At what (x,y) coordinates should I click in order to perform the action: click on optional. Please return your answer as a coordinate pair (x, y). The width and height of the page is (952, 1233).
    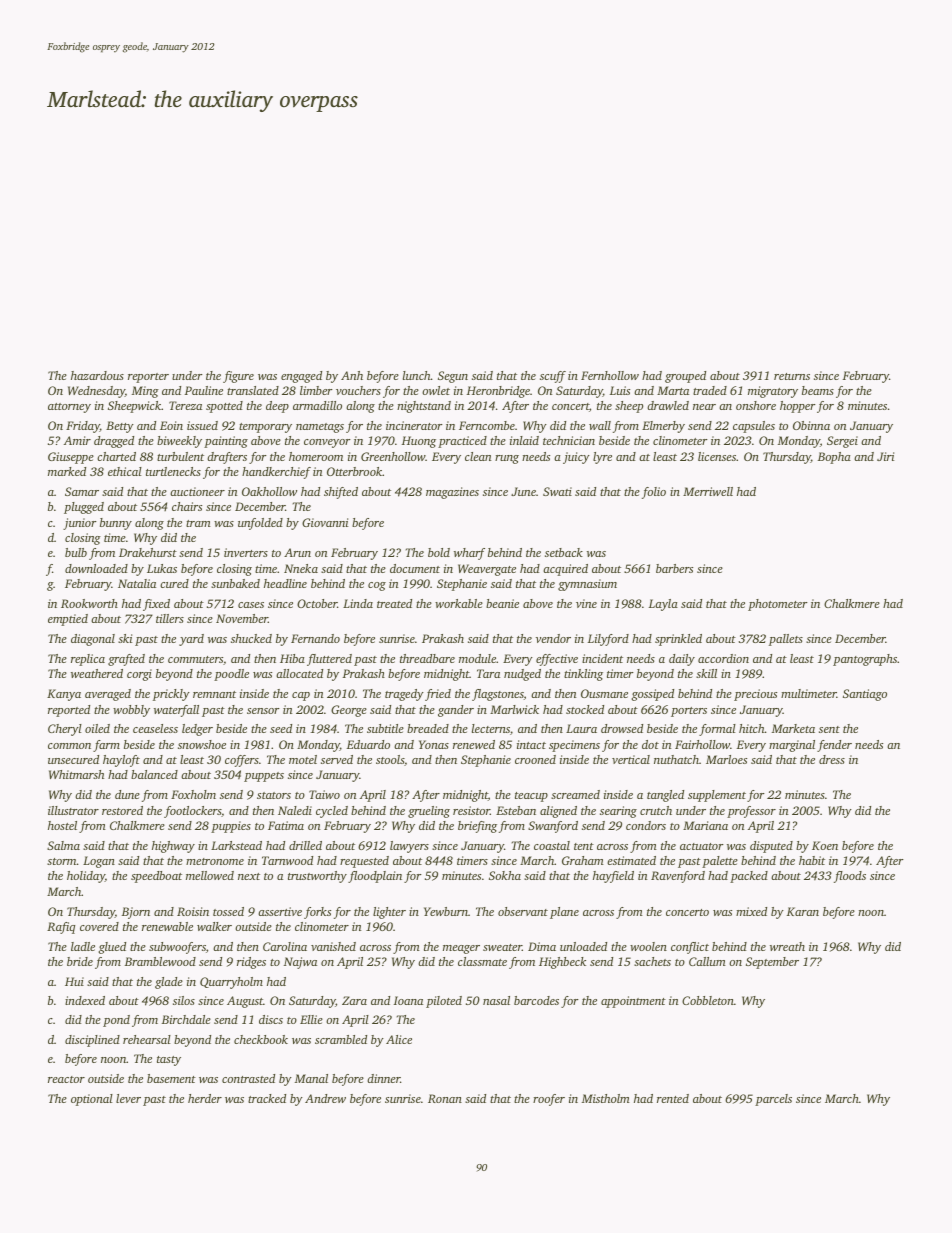
    Looking at the image, I should click on (92, 1100).
